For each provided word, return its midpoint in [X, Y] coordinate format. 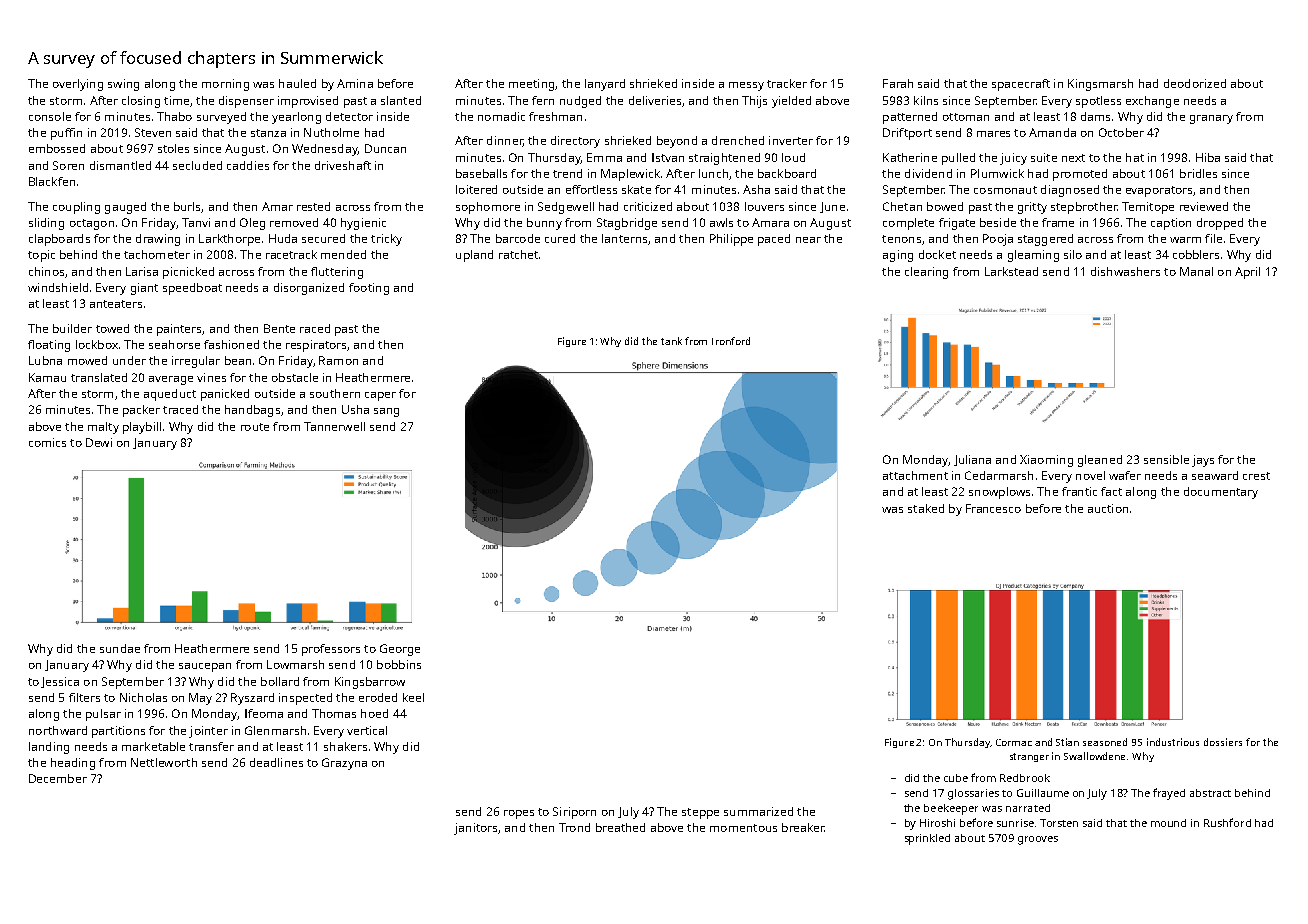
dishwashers [1125, 271]
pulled [958, 159]
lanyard [605, 85]
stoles [173, 148]
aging [898, 256]
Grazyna [344, 764]
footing [369, 289]
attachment [915, 475]
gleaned [1100, 461]
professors [331, 650]
